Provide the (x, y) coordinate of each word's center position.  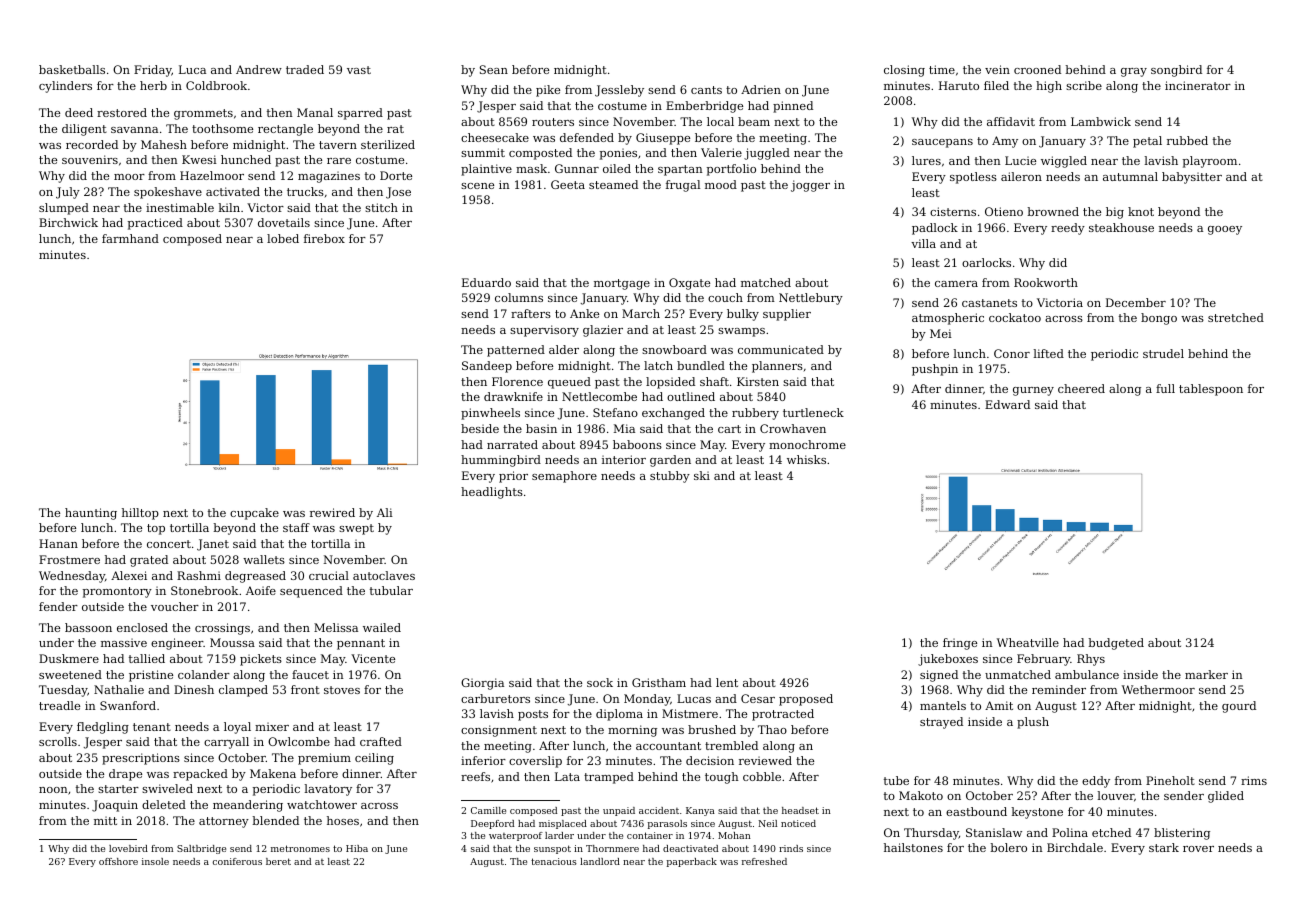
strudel (1163, 353)
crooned (1037, 69)
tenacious (554, 861)
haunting (91, 514)
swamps (741, 332)
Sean (494, 69)
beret (278, 861)
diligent (84, 130)
